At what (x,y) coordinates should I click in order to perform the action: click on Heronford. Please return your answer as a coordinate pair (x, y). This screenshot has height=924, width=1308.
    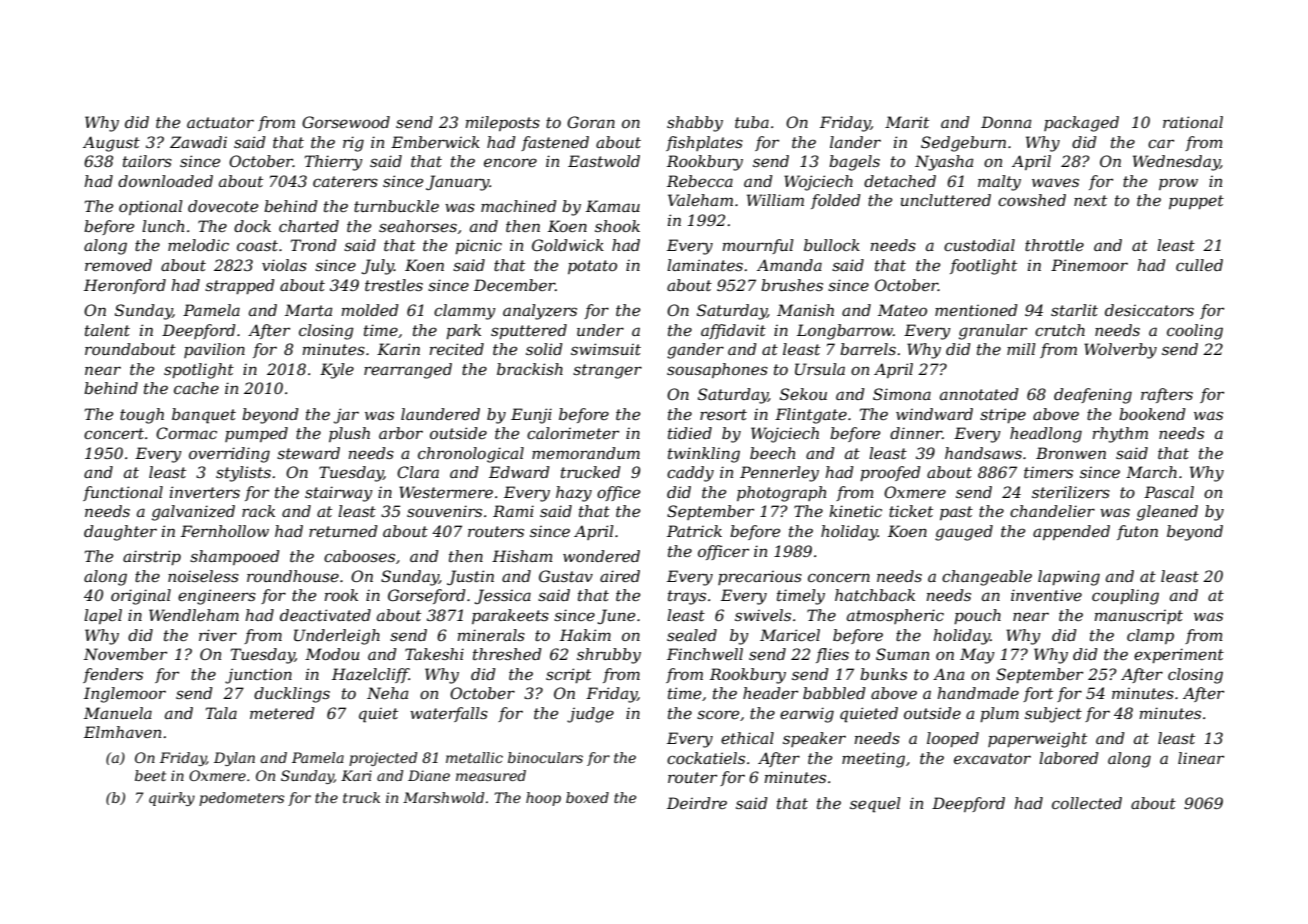
    Looking at the image, I should click on (125, 286).
